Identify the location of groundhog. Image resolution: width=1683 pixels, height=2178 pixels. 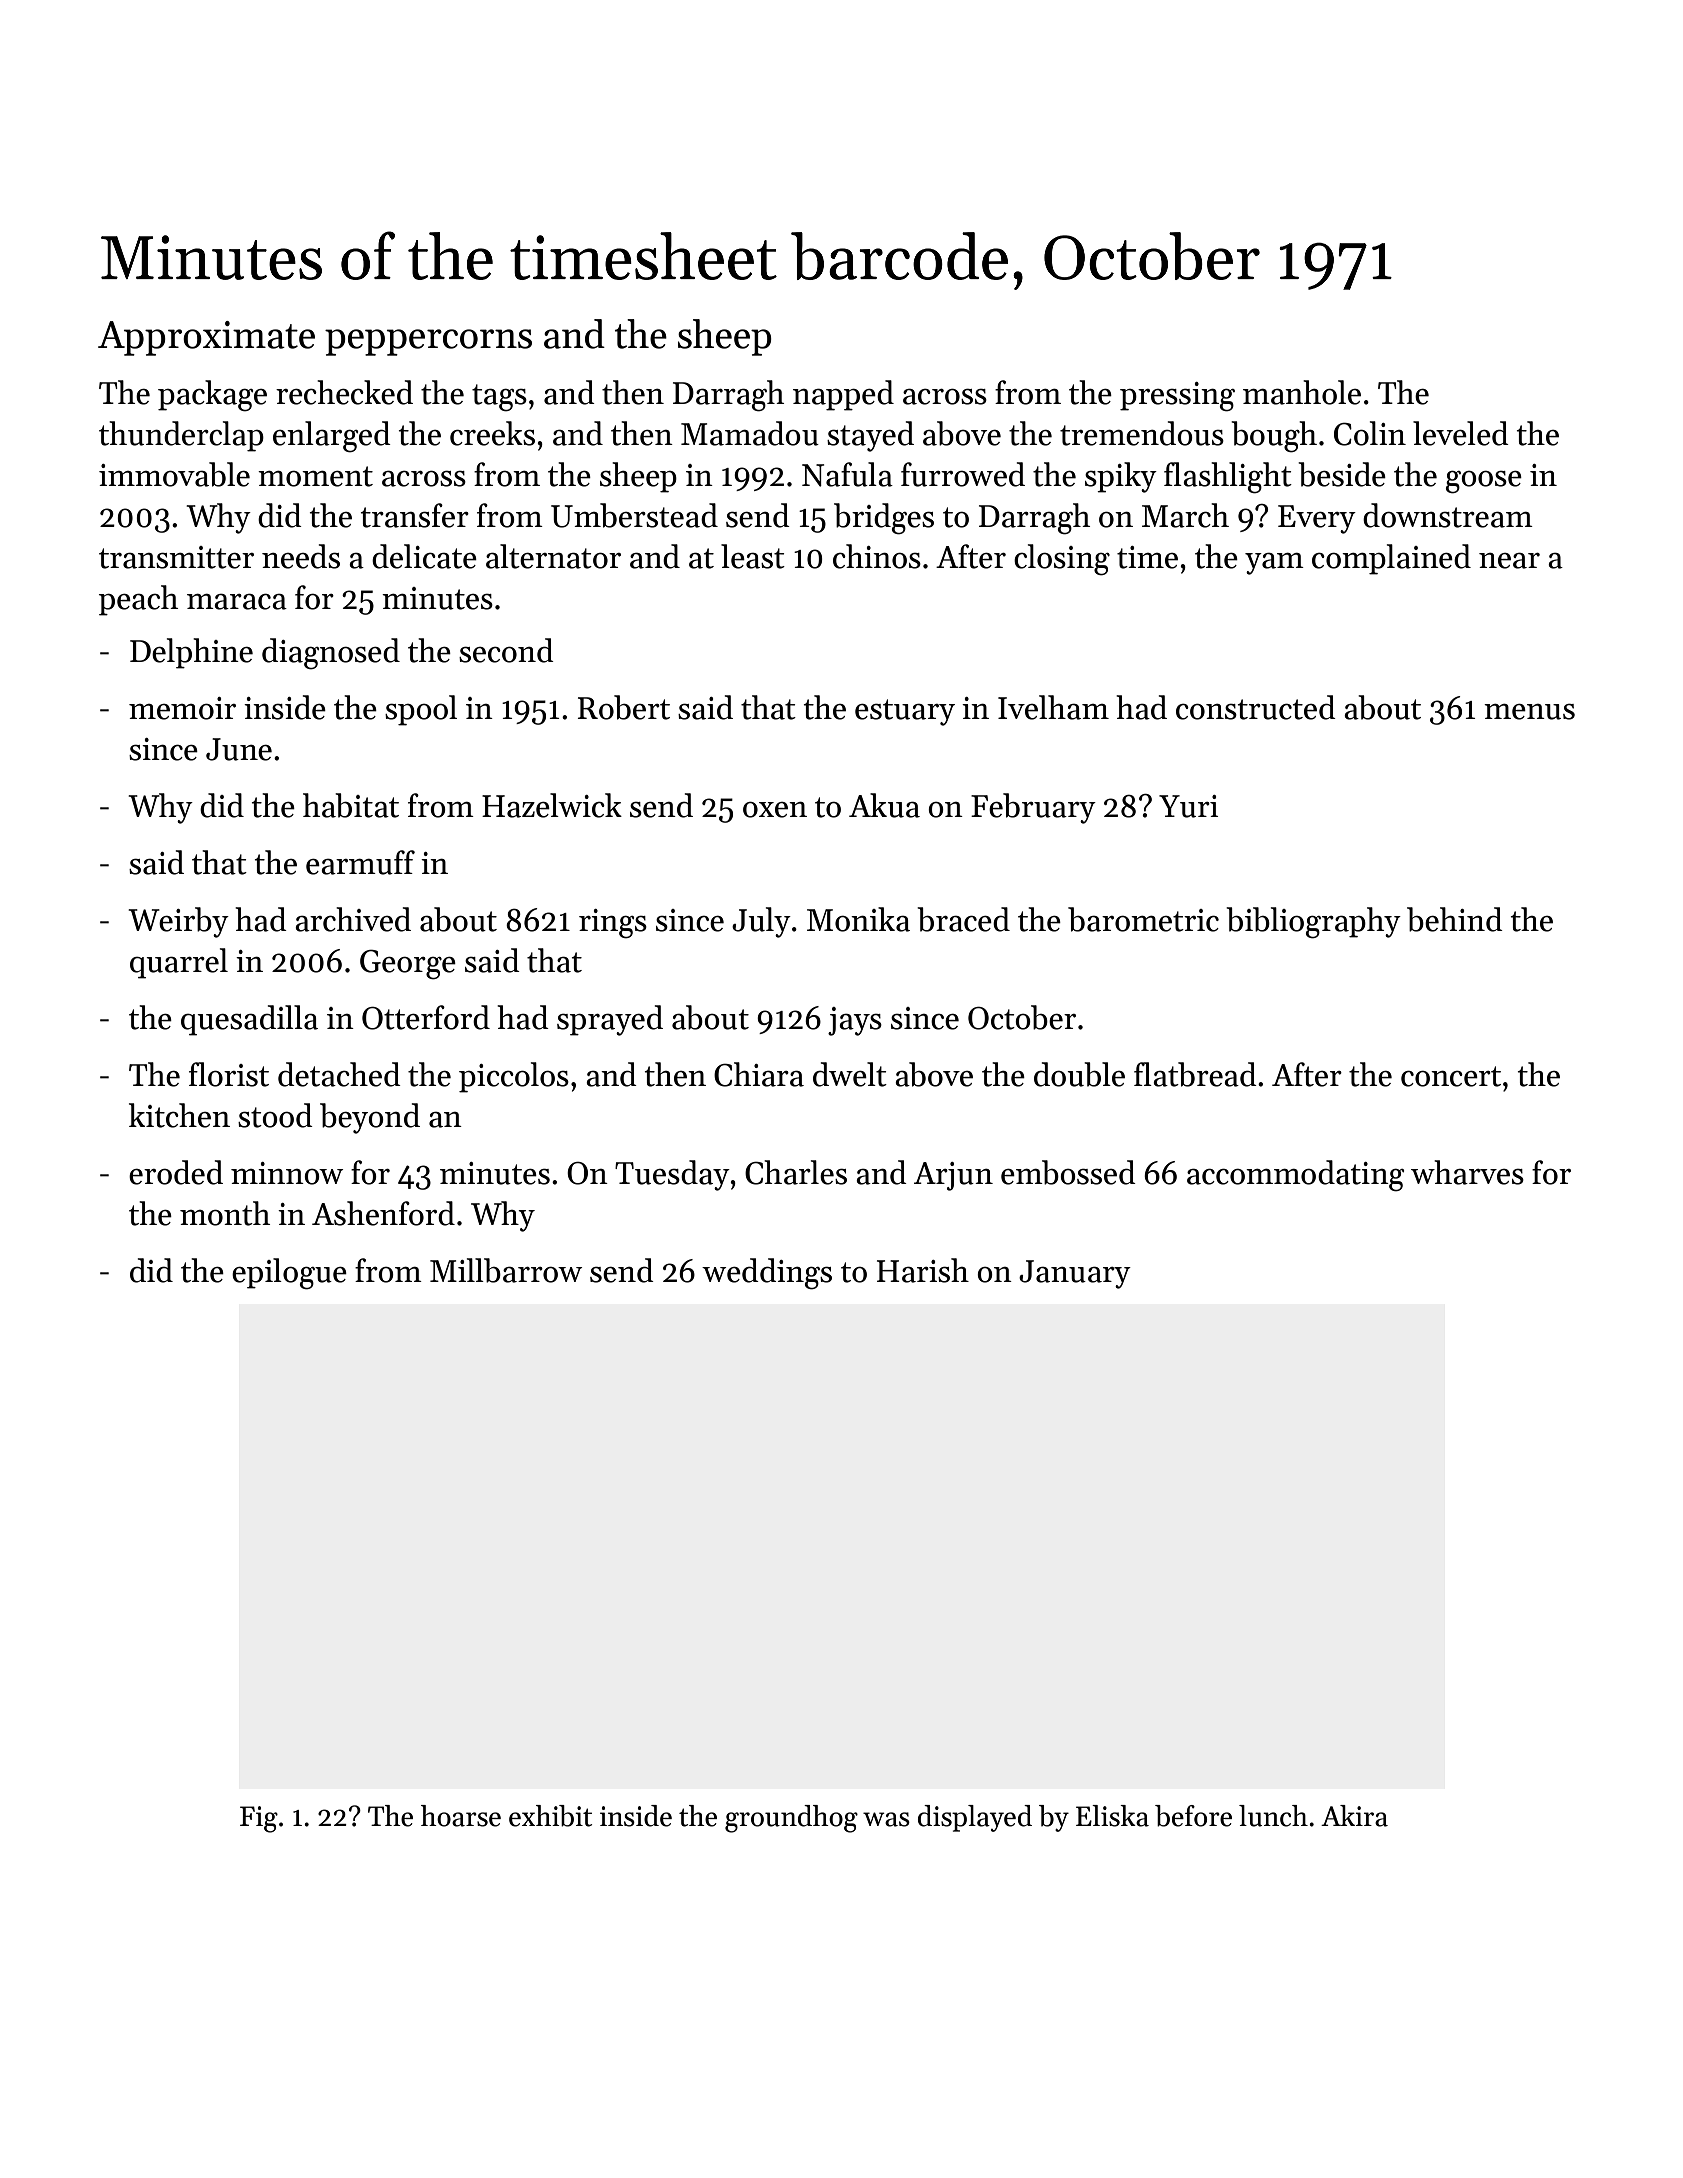
(791, 1819).
